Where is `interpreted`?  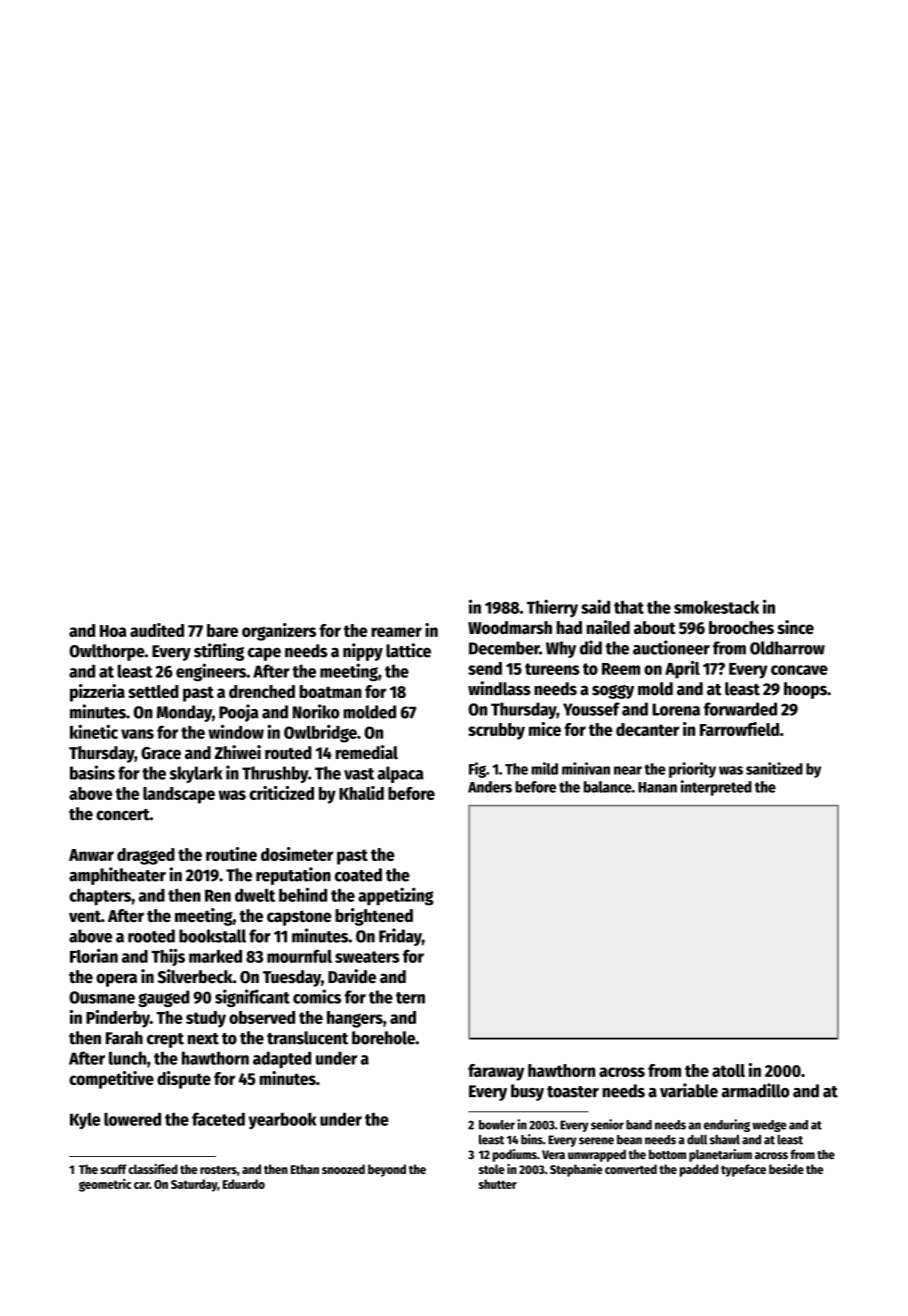
interpreted is located at coordinates (716, 788).
